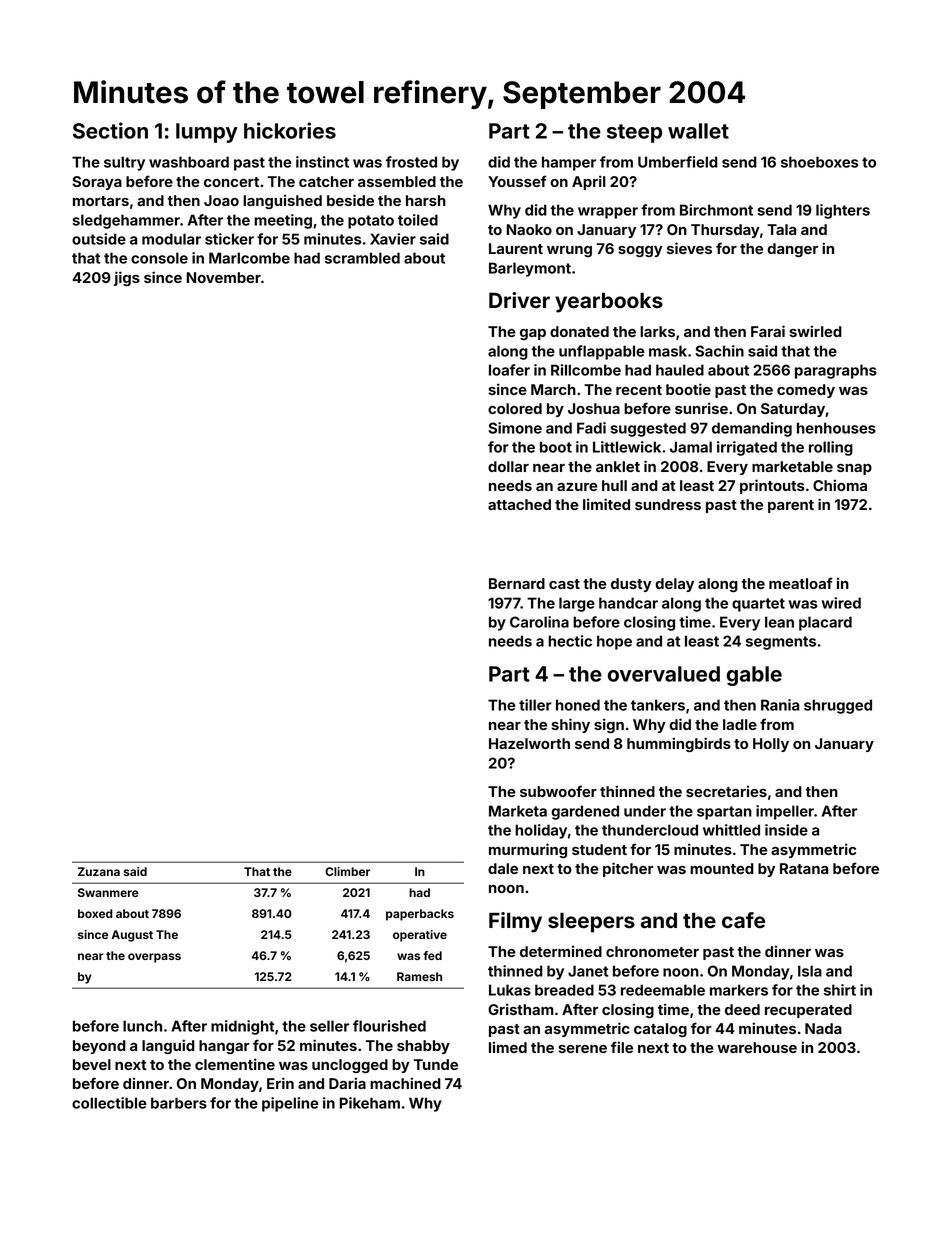  What do you see at coordinates (588, 971) in the image?
I see `Janet` at bounding box center [588, 971].
